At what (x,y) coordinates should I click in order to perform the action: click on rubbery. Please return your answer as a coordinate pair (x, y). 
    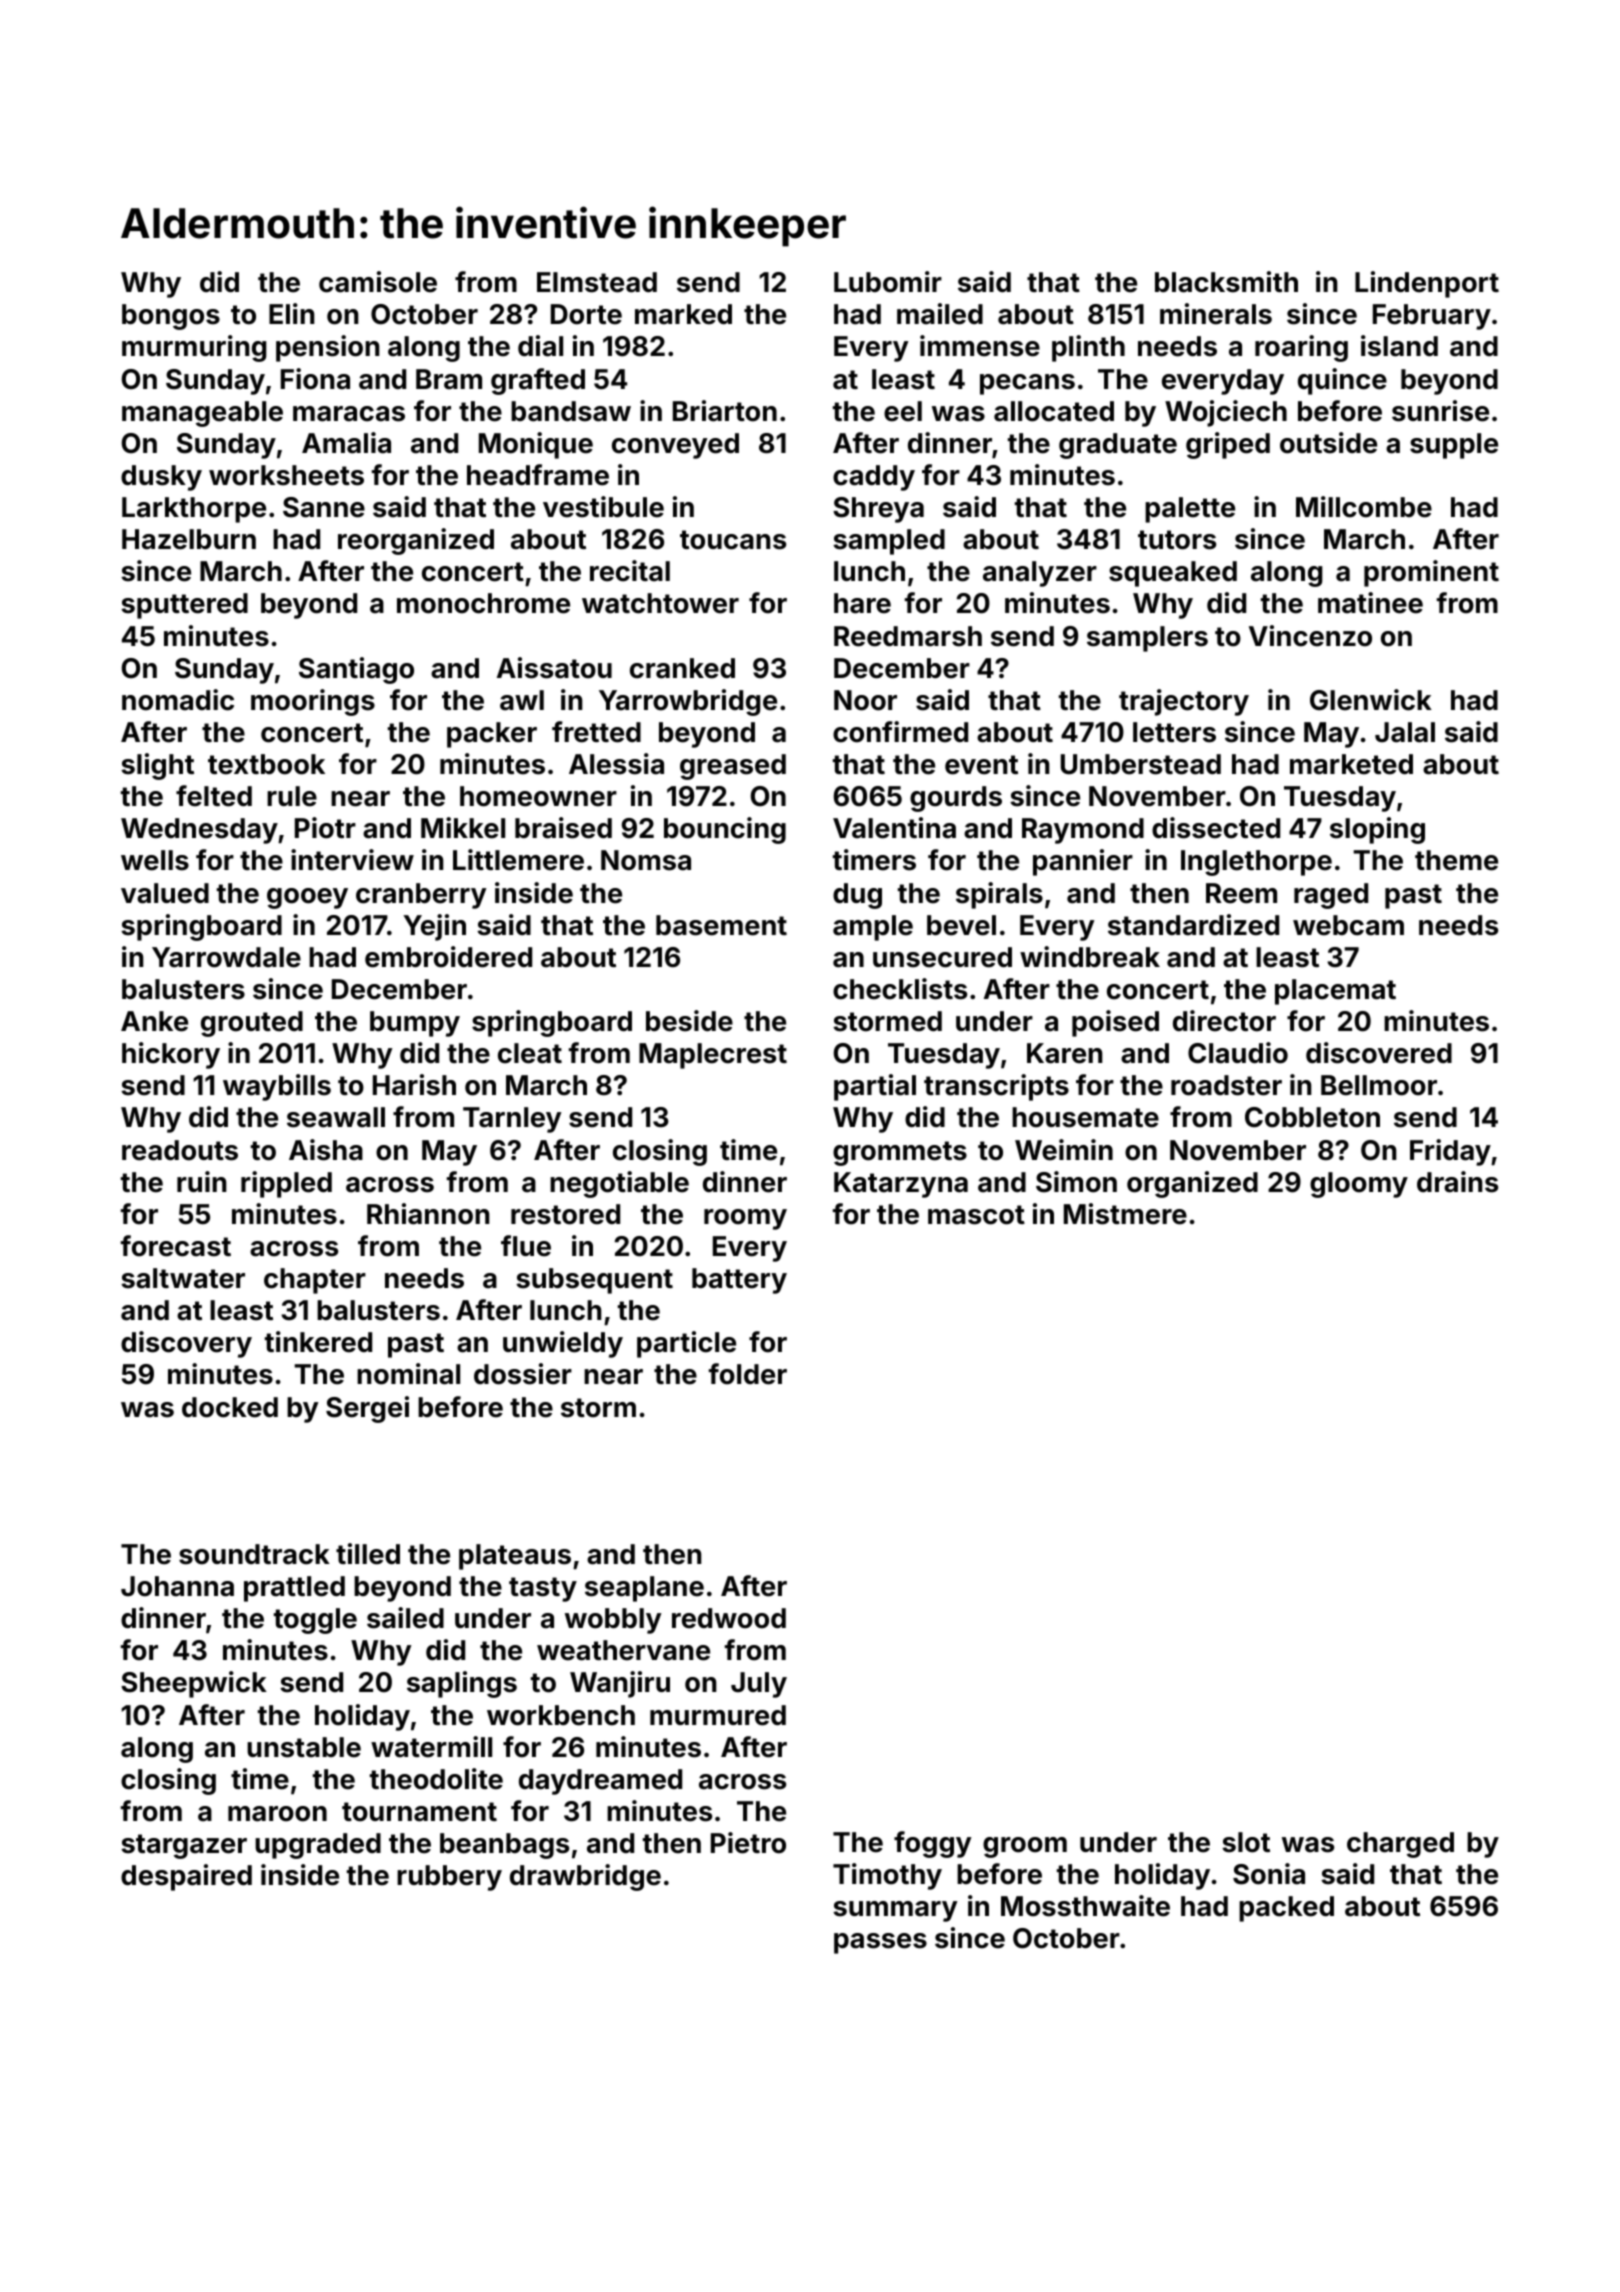
    Looking at the image, I should click on (449, 1878).
